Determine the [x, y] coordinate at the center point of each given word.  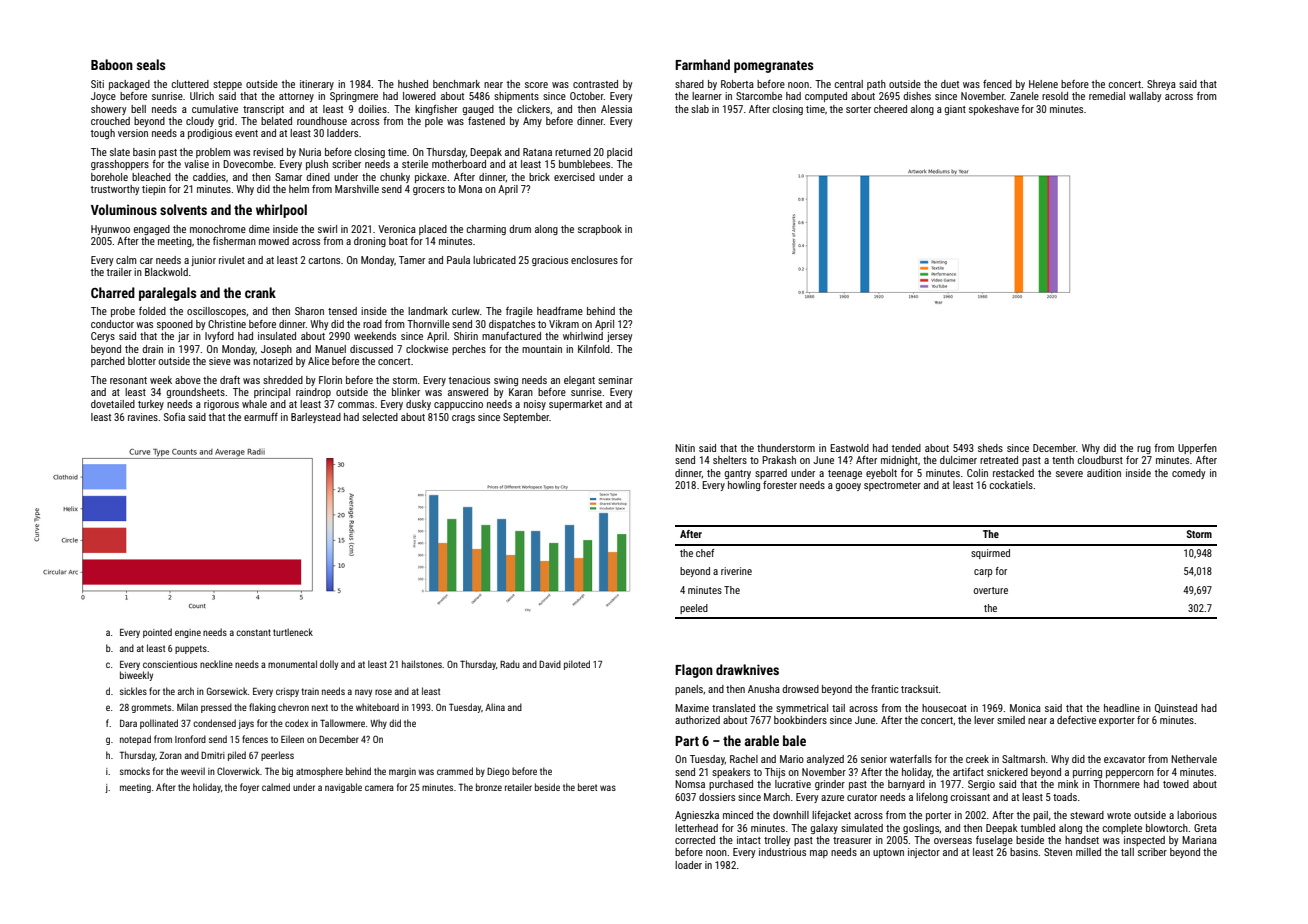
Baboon [112, 64]
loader [688, 865]
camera [379, 788]
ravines [143, 417]
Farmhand [702, 64]
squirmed [990, 554]
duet [950, 84]
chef [705, 553]
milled [1088, 852]
